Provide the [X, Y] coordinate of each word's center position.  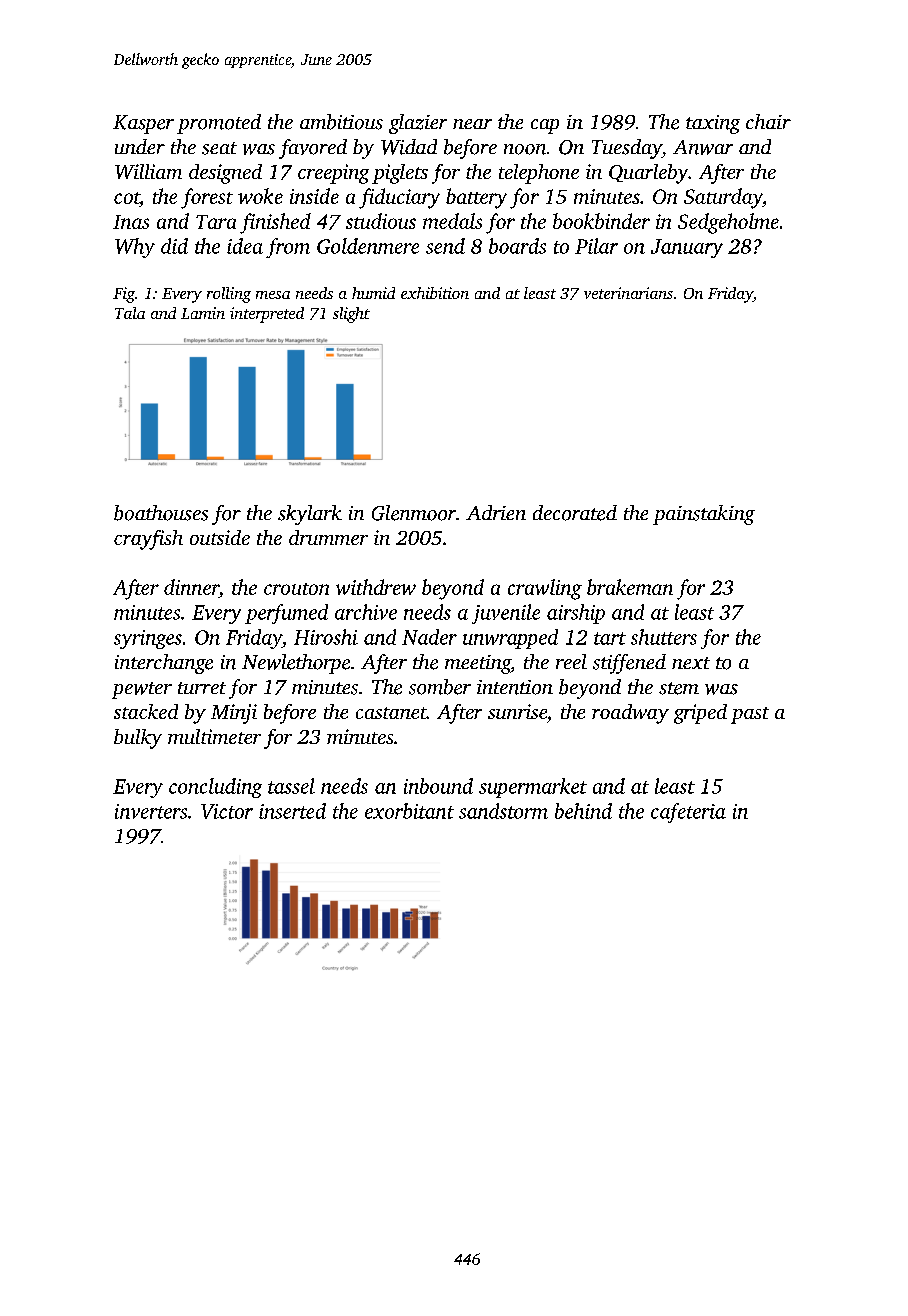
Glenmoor [414, 513]
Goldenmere [368, 246]
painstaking [704, 515]
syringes [148, 639]
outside [220, 537]
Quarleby [648, 174]
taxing [713, 124]
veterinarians [628, 293]
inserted [292, 811]
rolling [229, 295]
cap [545, 126]
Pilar [596, 246]
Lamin [203, 313]
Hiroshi [326, 637]
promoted [219, 124]
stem [679, 688]
